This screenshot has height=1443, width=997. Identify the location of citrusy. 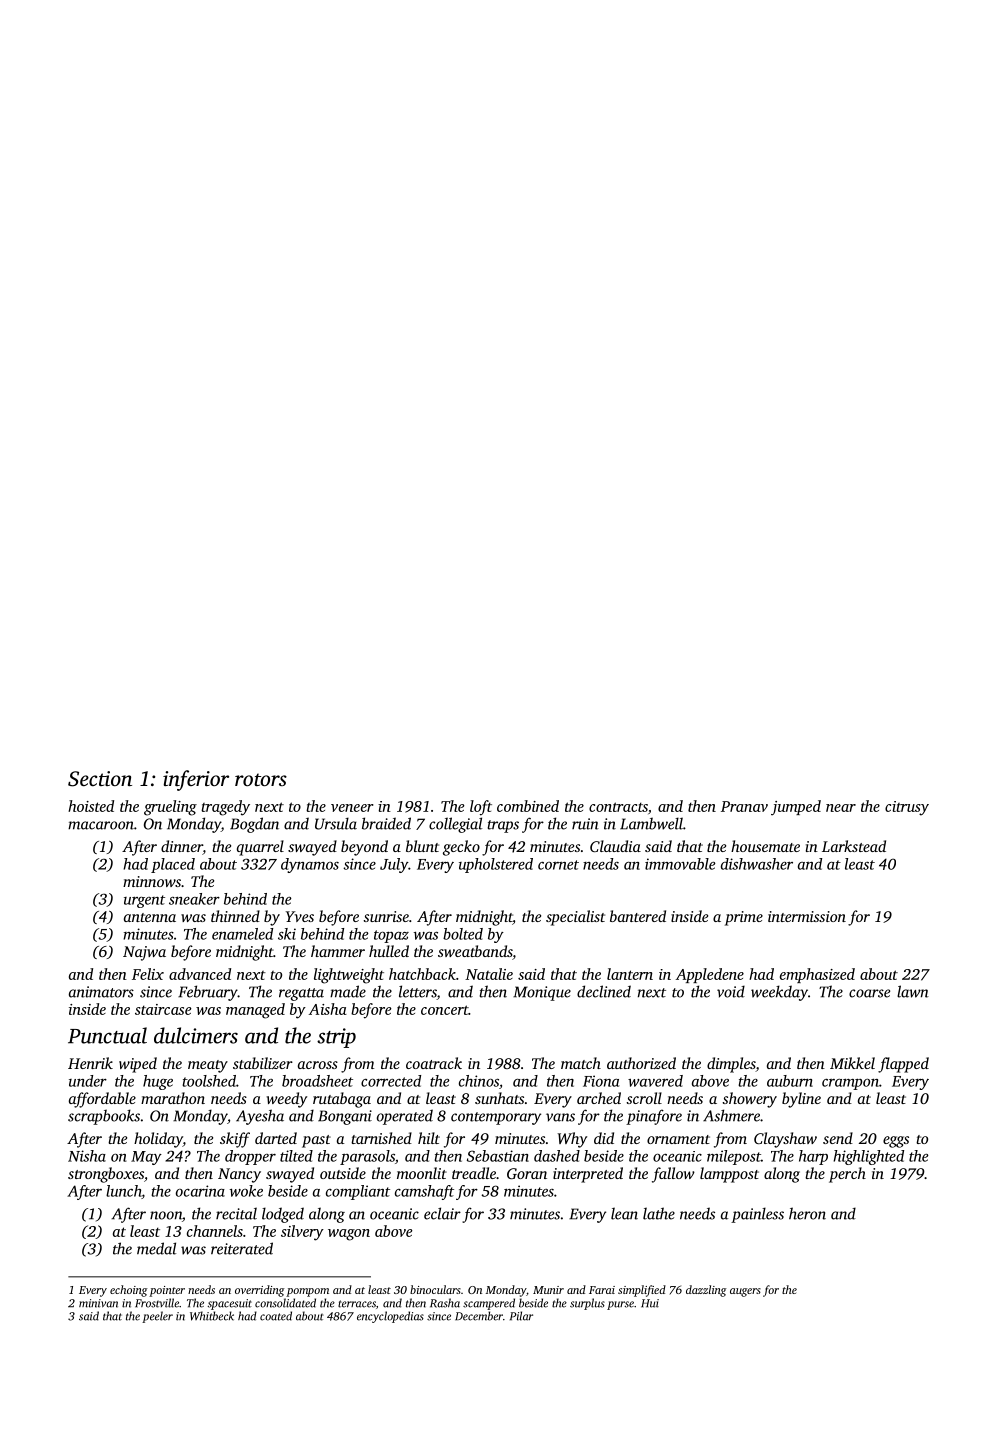
(907, 808).
